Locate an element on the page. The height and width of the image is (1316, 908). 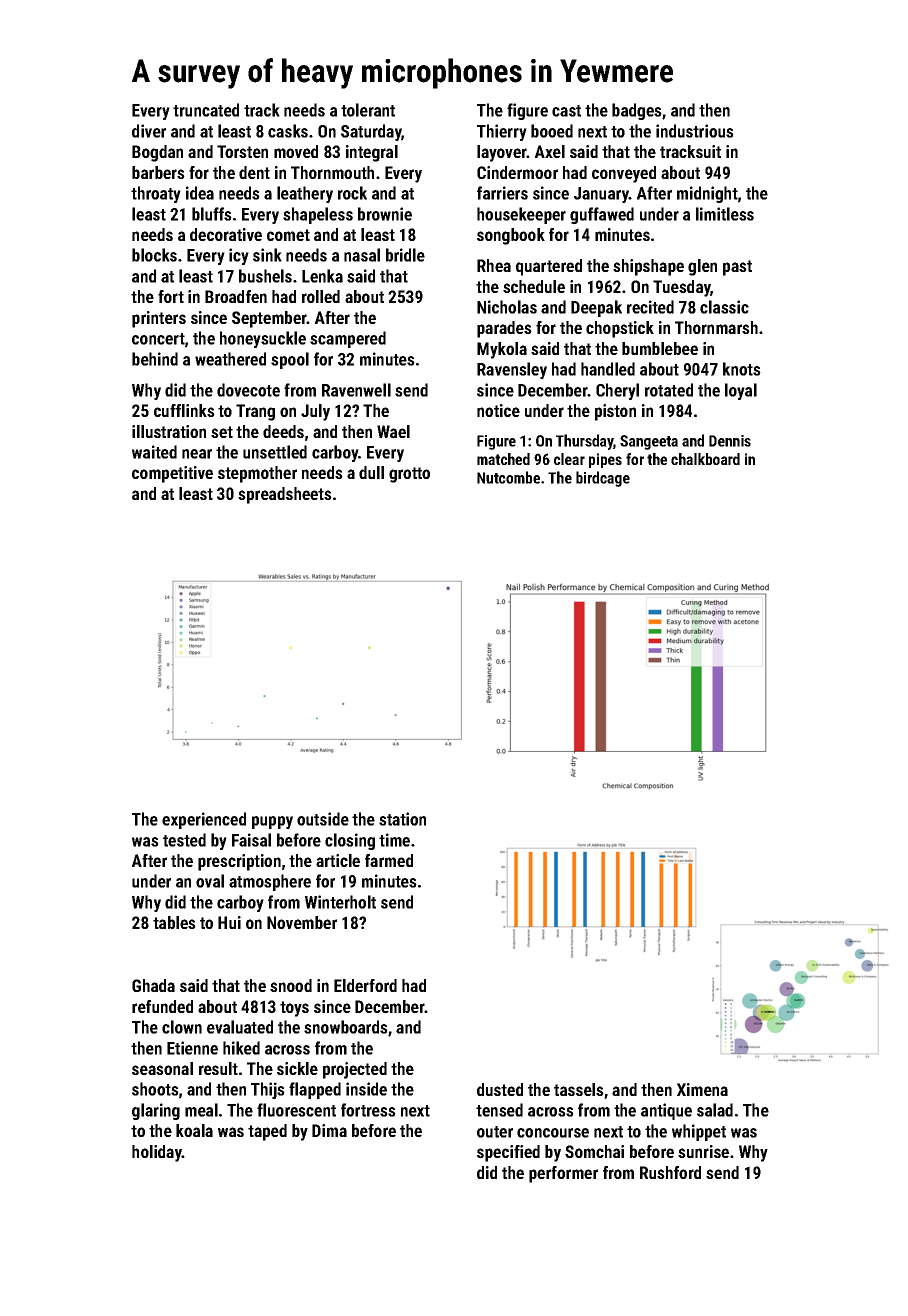
chalkboard is located at coordinates (705, 459).
